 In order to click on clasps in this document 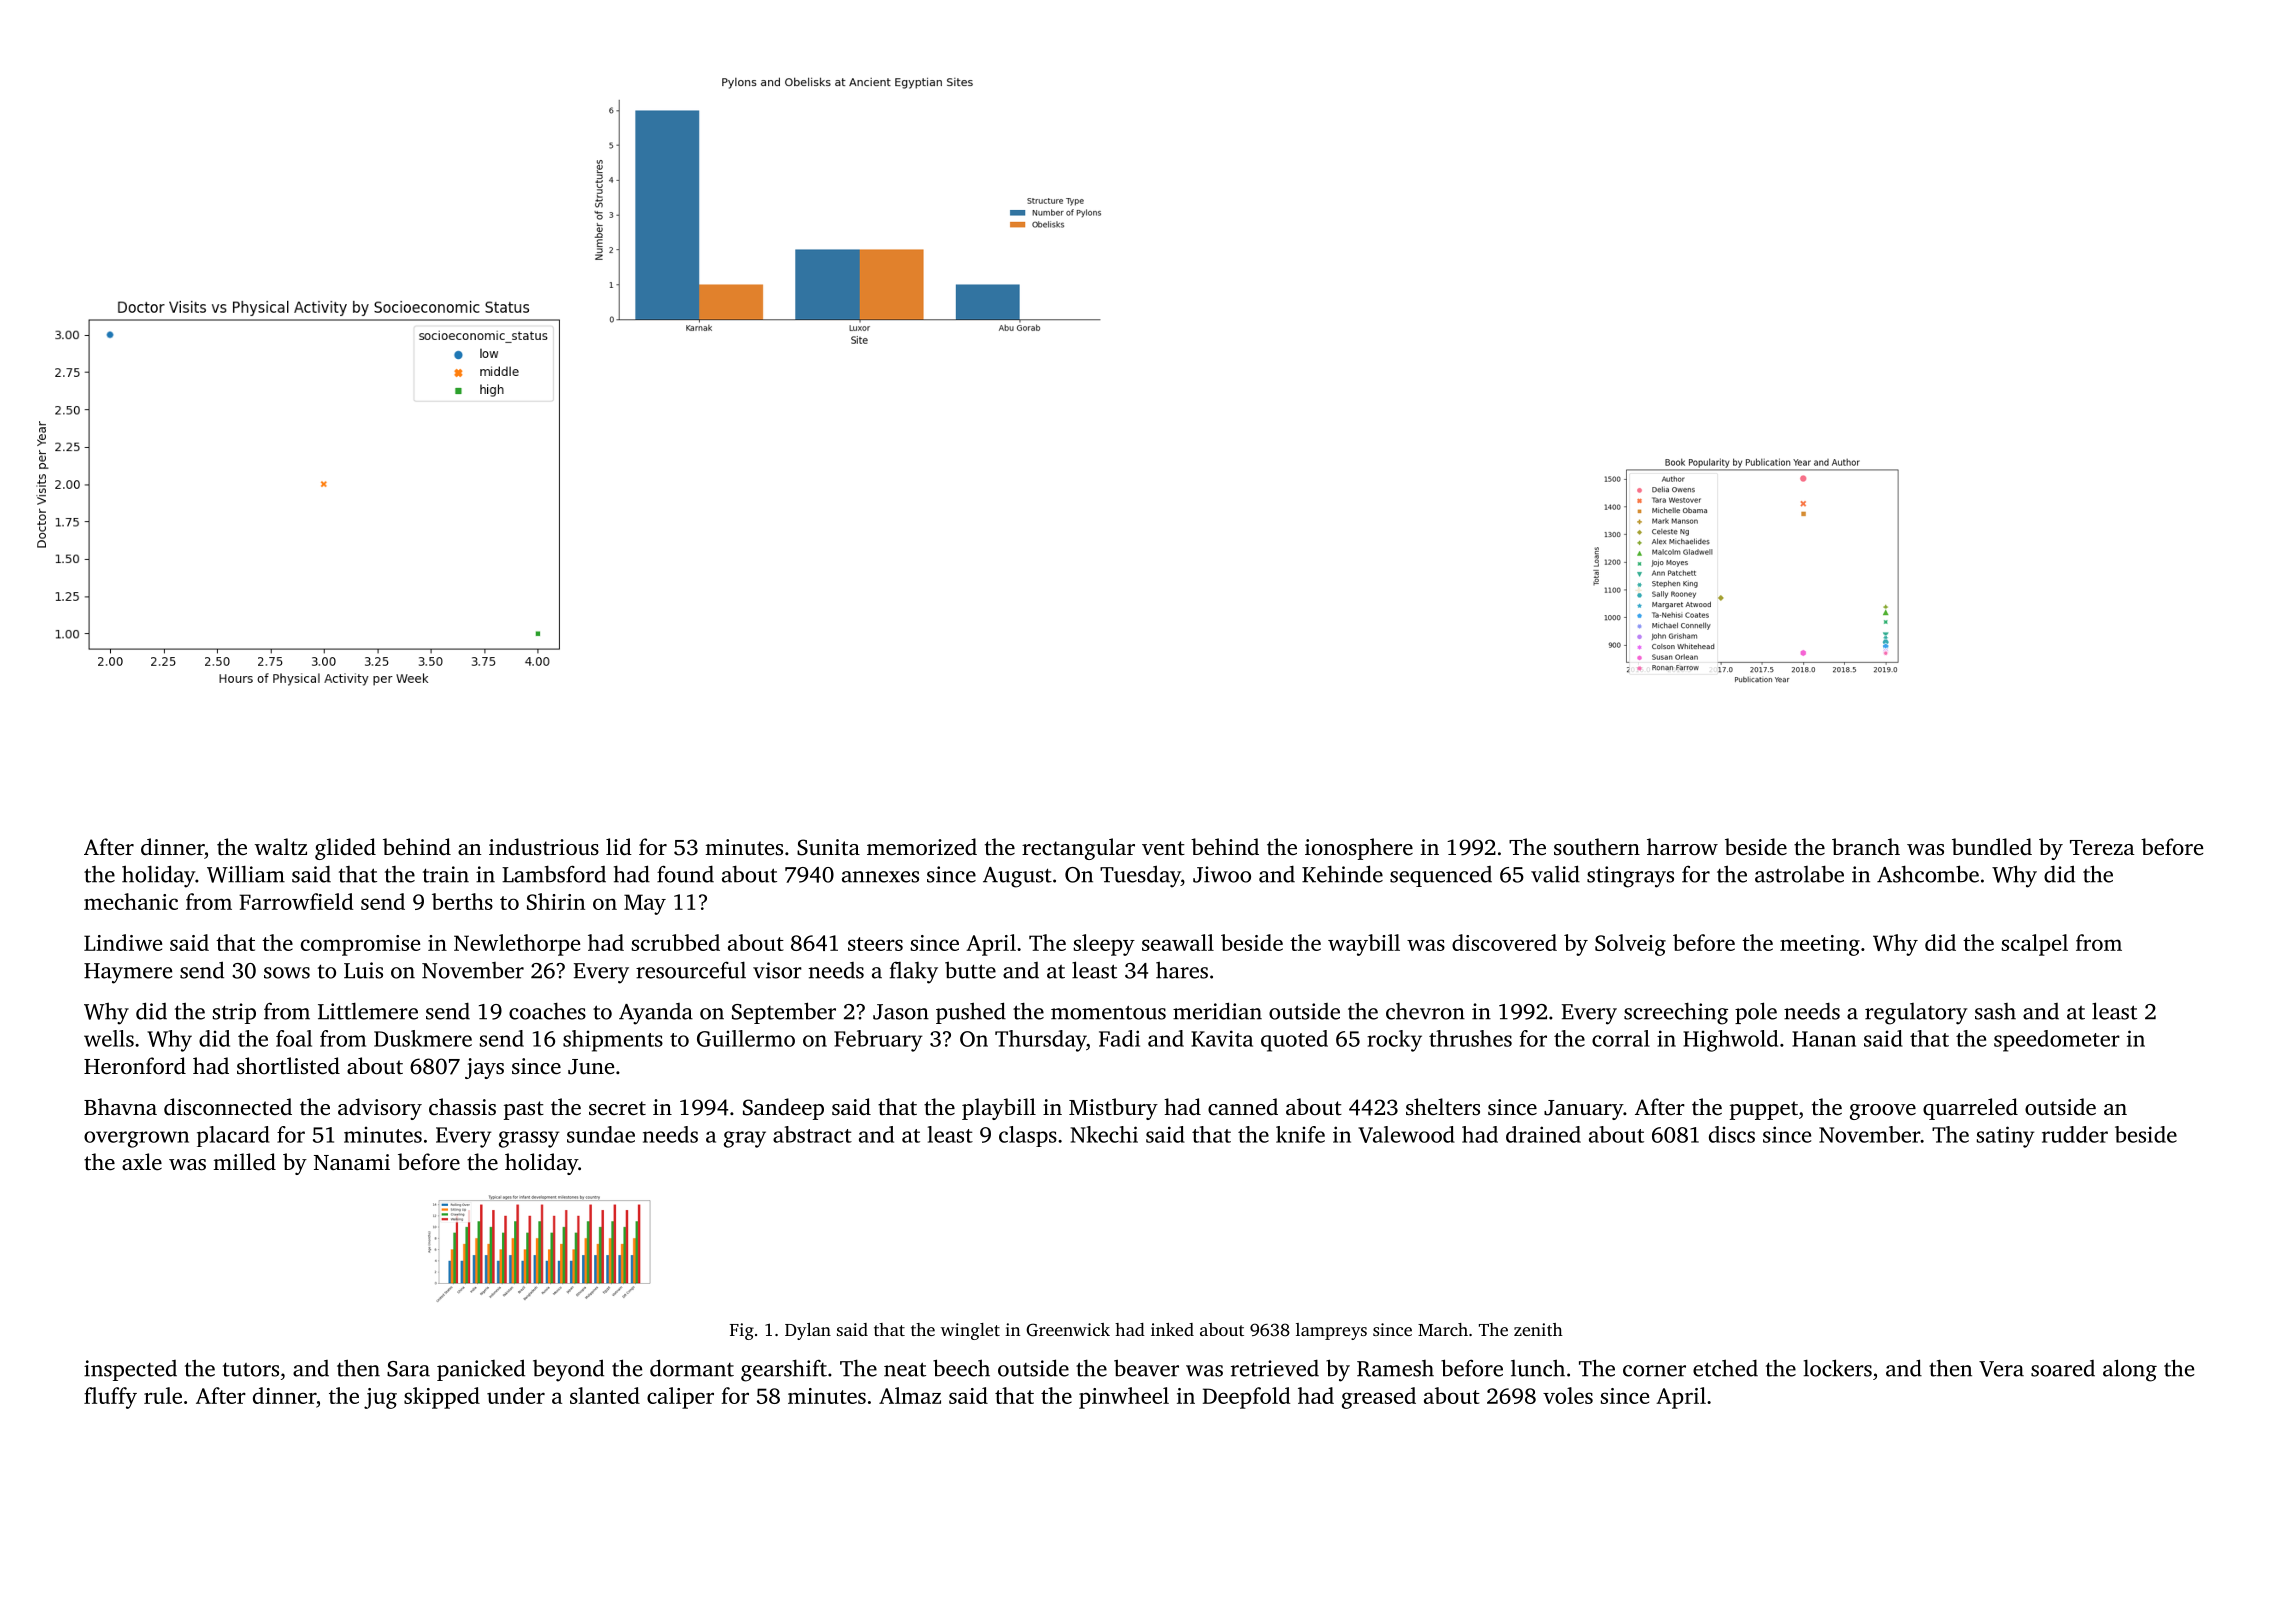, I will do `click(1028, 1136)`.
